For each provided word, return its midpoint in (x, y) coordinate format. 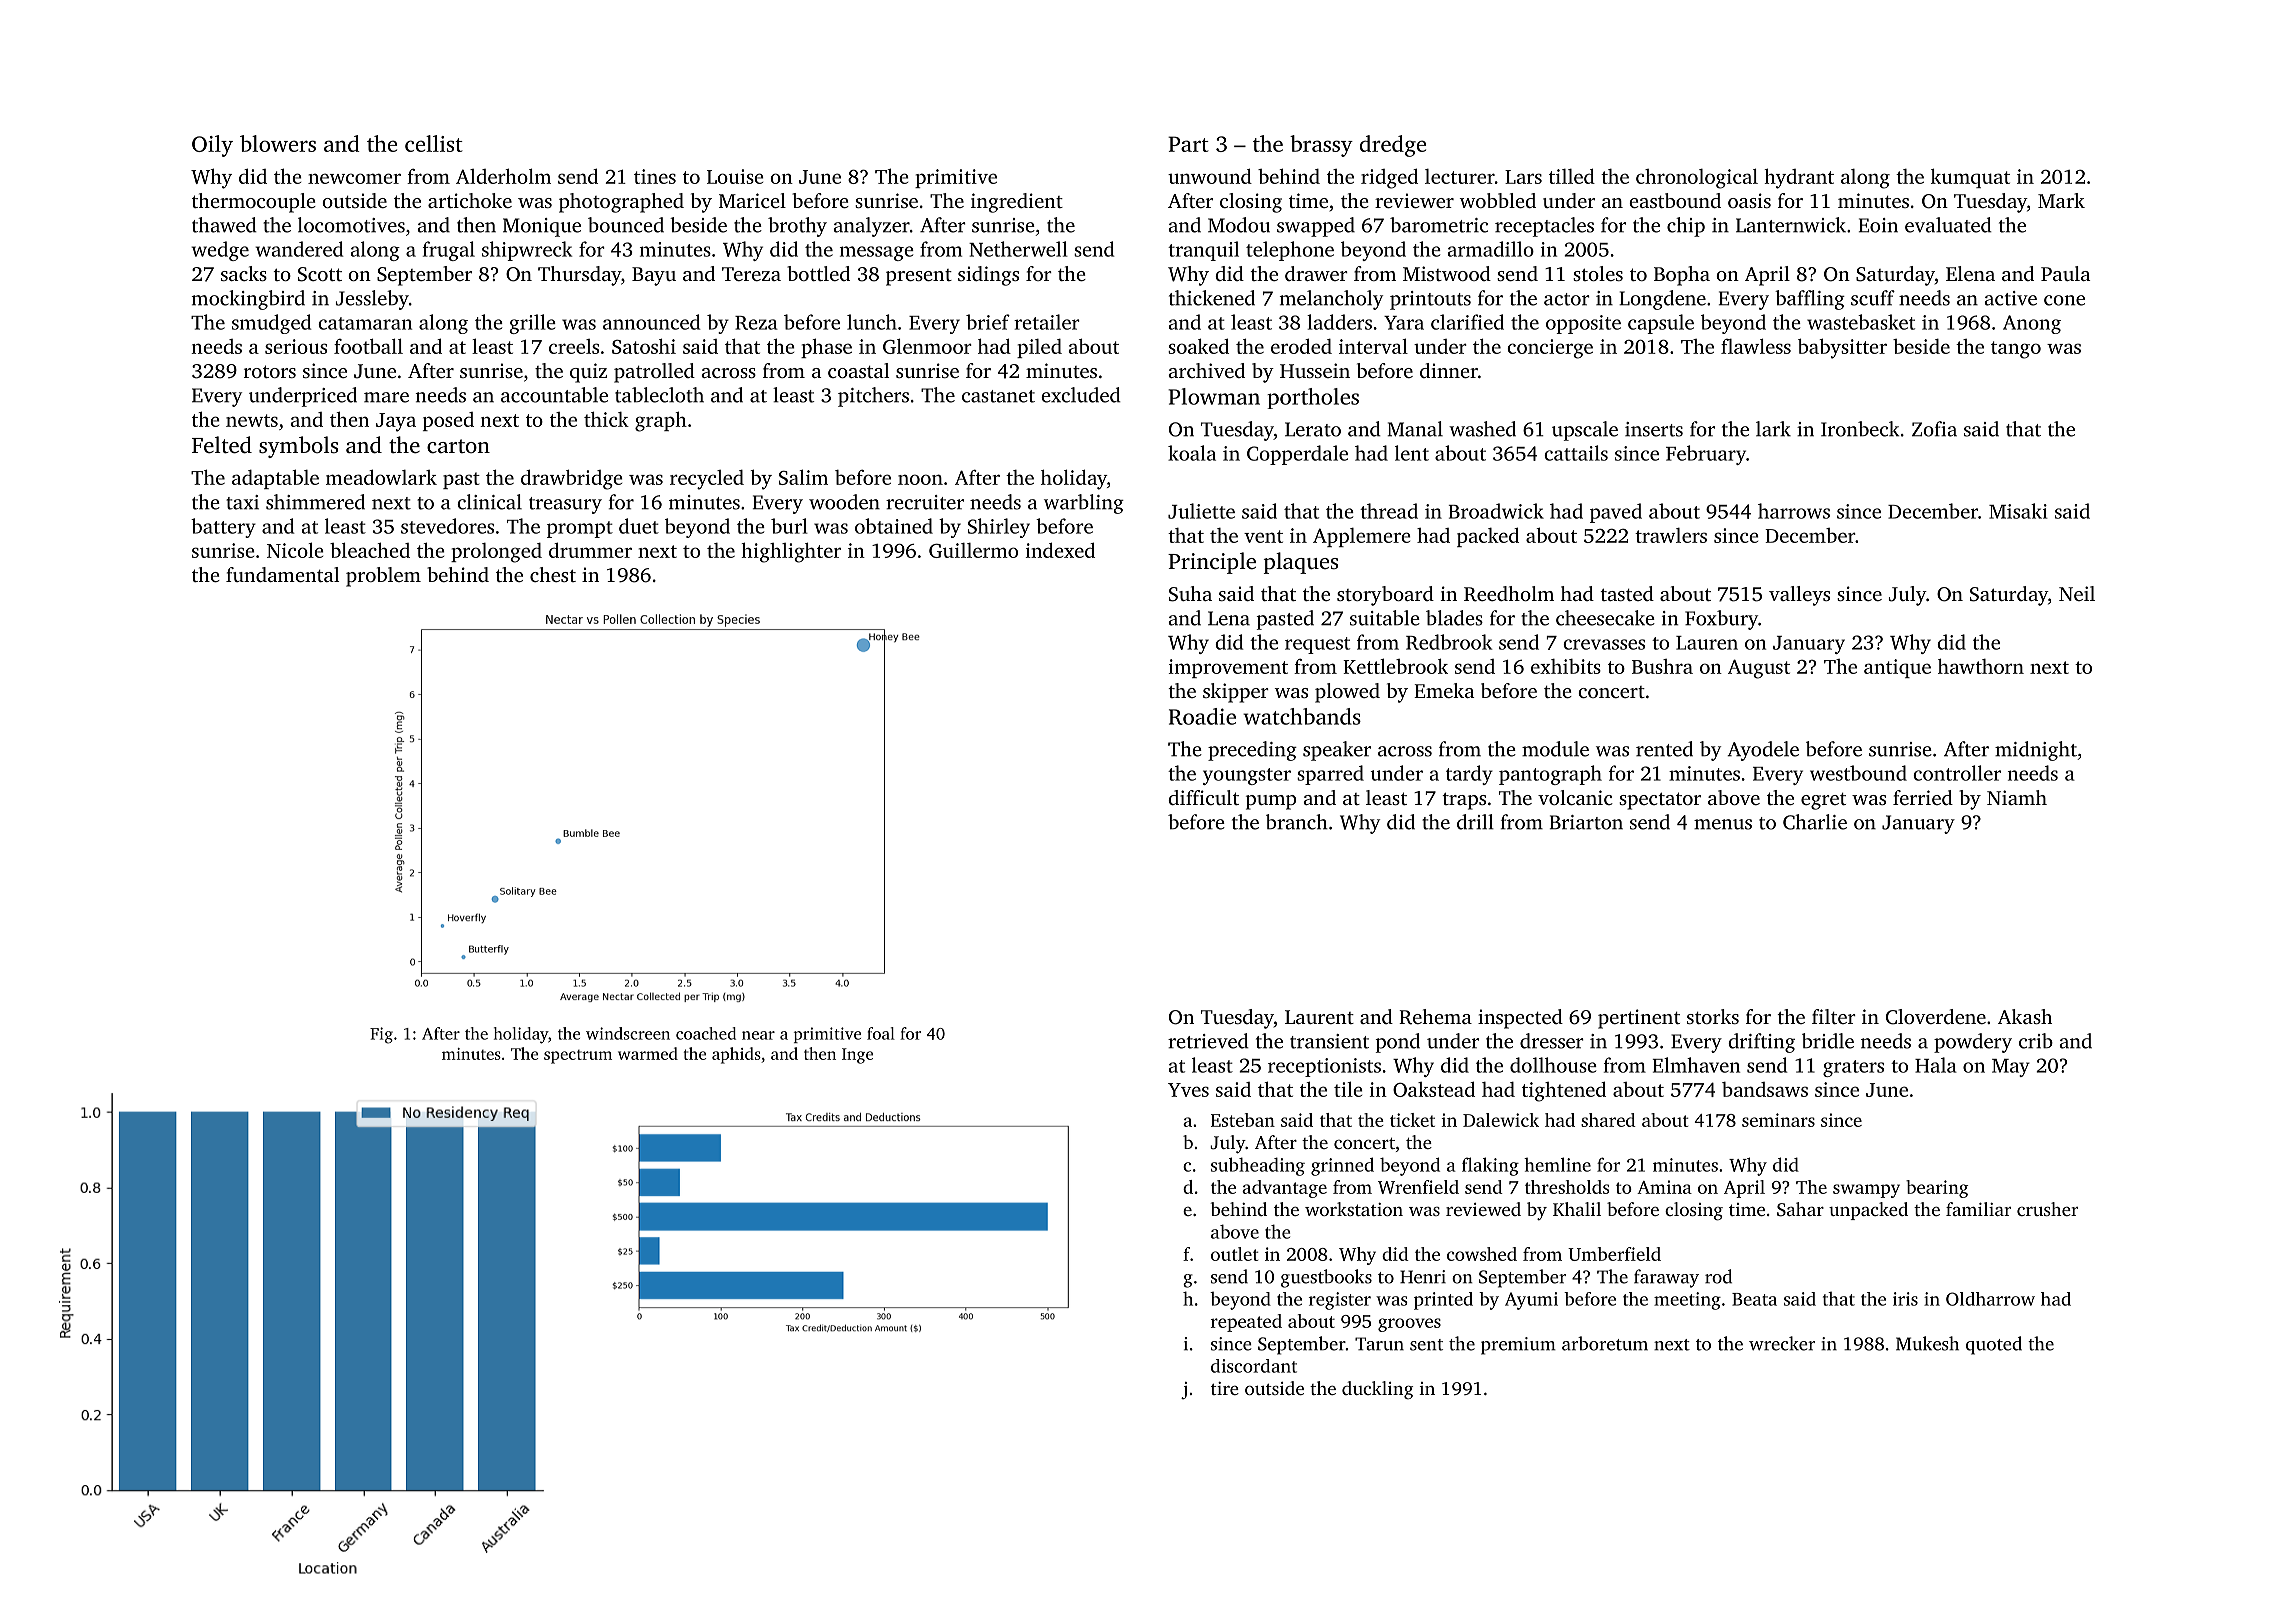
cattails (1576, 453)
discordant (1254, 1366)
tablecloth (659, 395)
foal (881, 1033)
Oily (212, 146)
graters (1853, 1068)
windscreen (628, 1033)
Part (1188, 144)
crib (2036, 1041)
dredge (1393, 146)
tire (1225, 1388)
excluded (1081, 395)
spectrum (578, 1057)
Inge (857, 1056)
